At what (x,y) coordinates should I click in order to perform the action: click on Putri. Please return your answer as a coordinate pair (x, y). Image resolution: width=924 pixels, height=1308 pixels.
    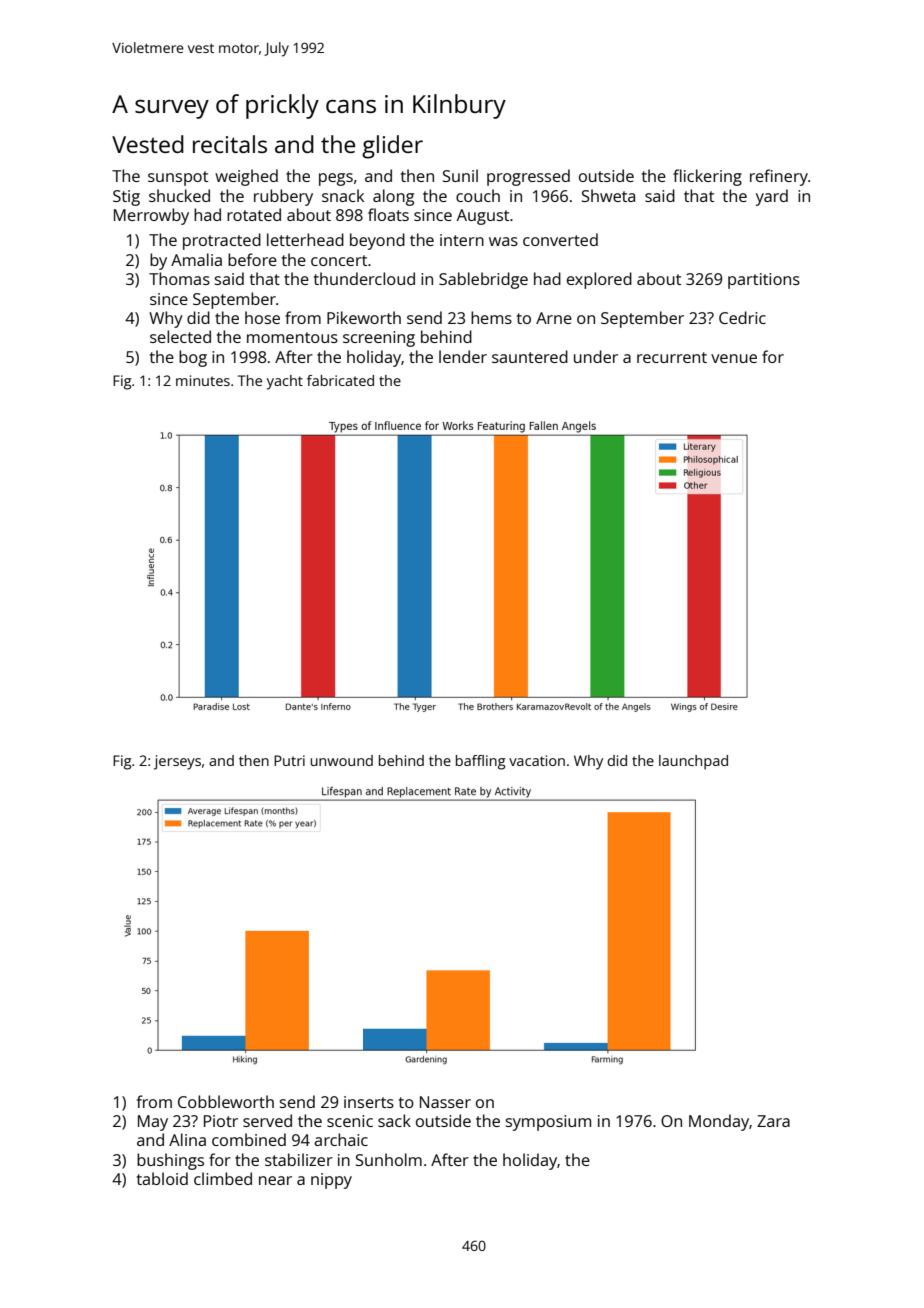
    Looking at the image, I should click on (289, 760).
